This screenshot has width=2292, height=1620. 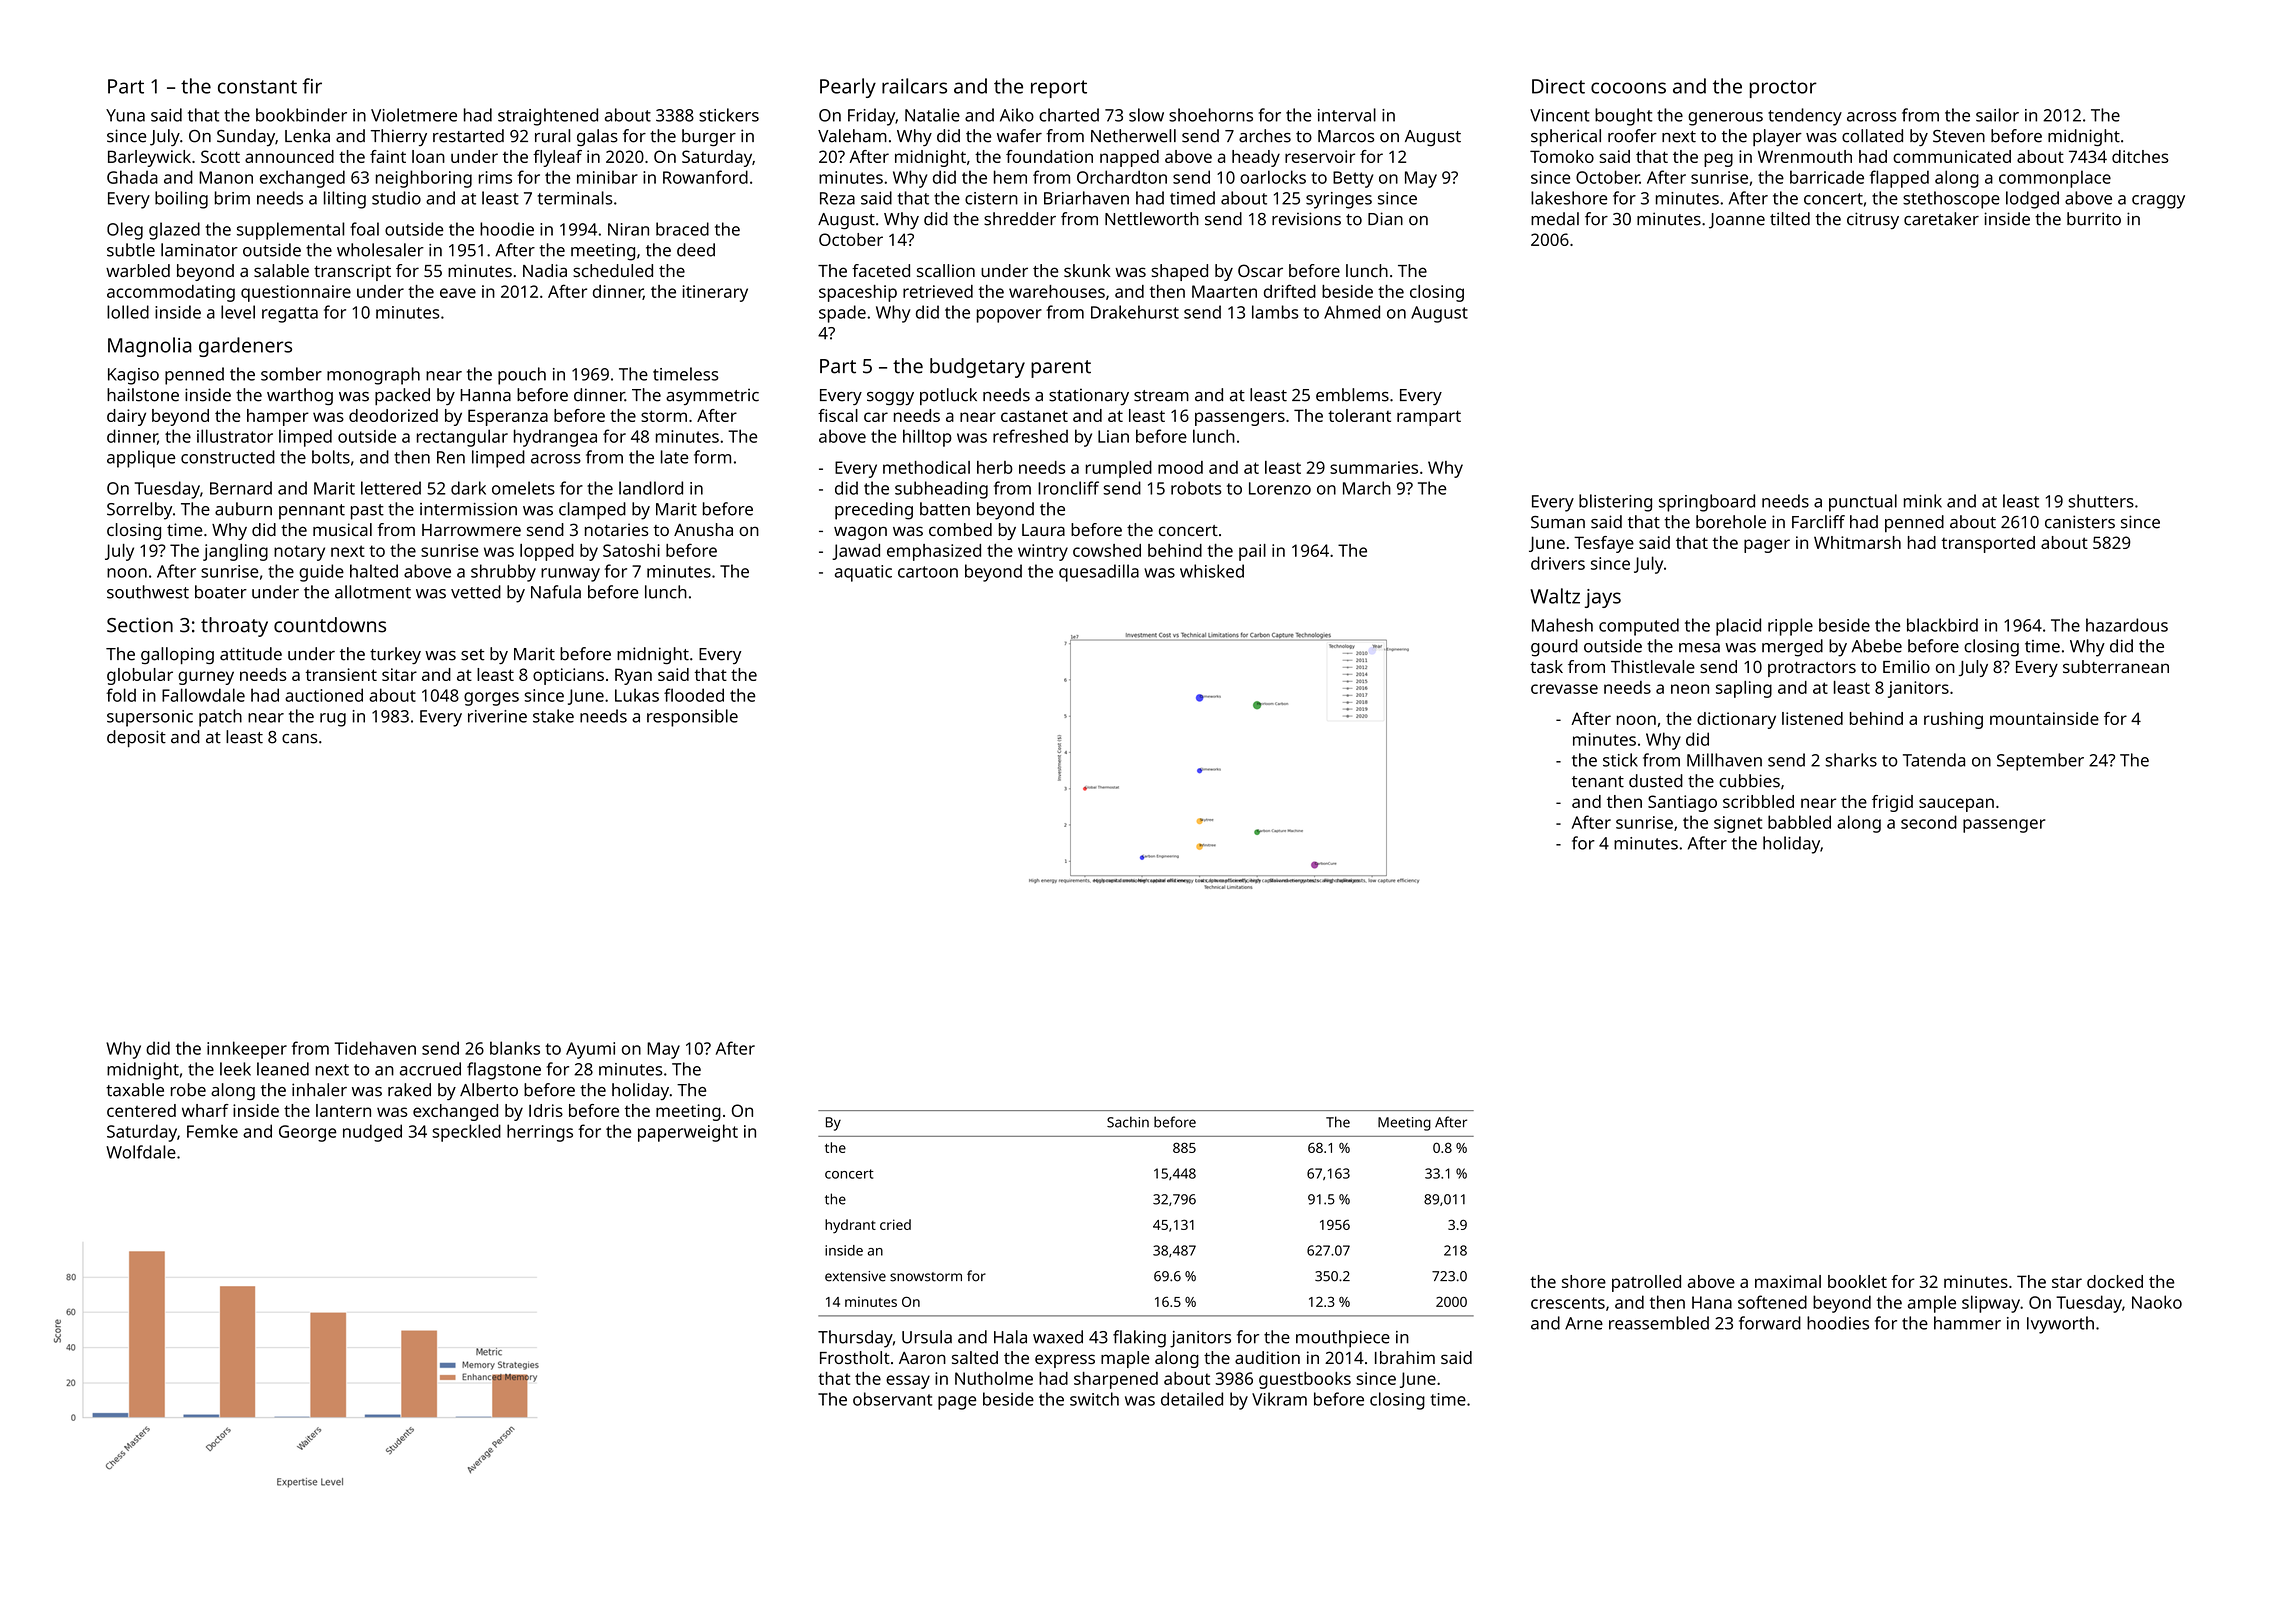 What do you see at coordinates (138, 270) in the screenshot?
I see `warbled` at bounding box center [138, 270].
